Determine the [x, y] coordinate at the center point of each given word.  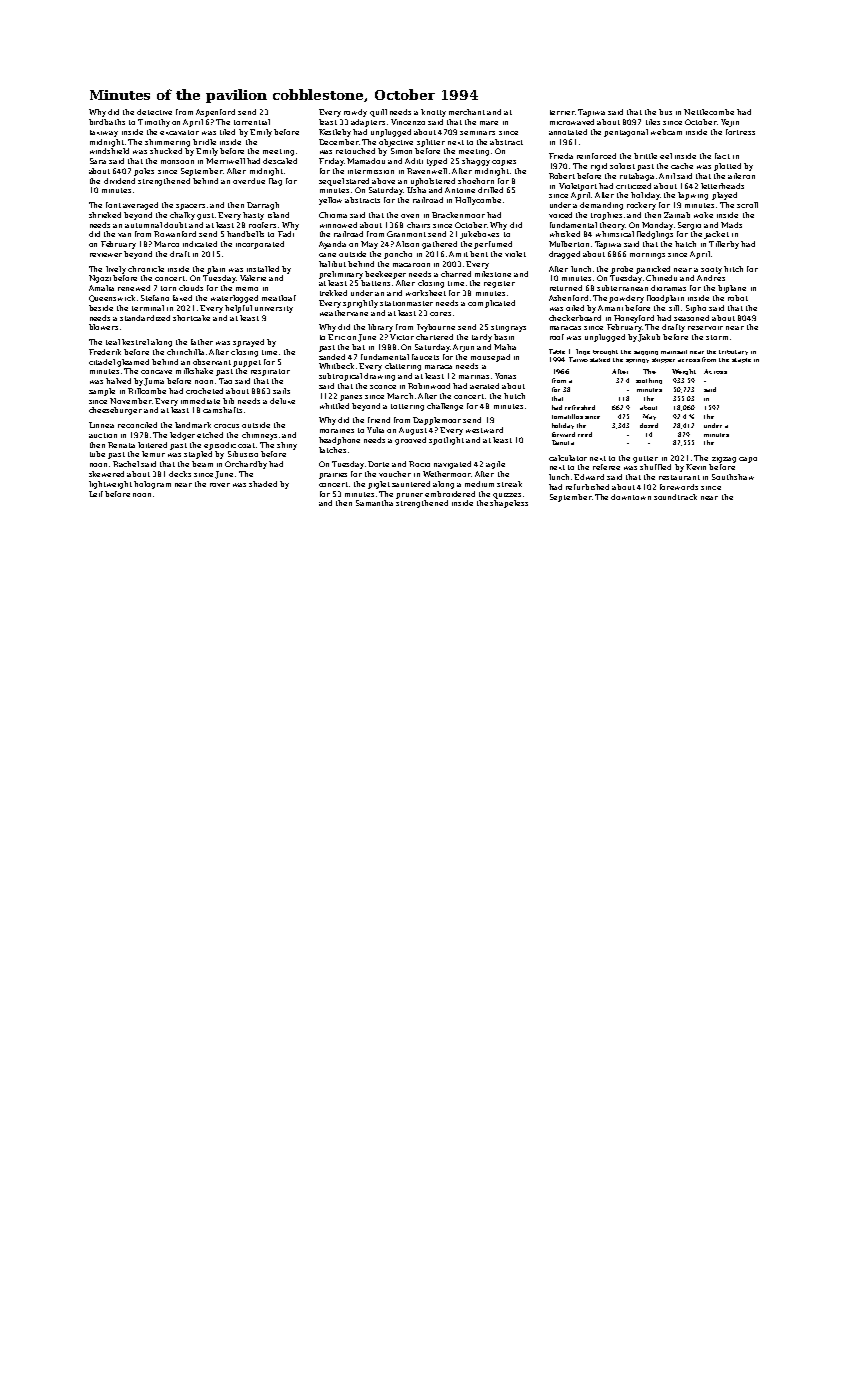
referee [606, 467]
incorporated [260, 245]
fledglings [655, 235]
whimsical [615, 234]
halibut [332, 264]
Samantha [374, 503]
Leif [96, 494]
